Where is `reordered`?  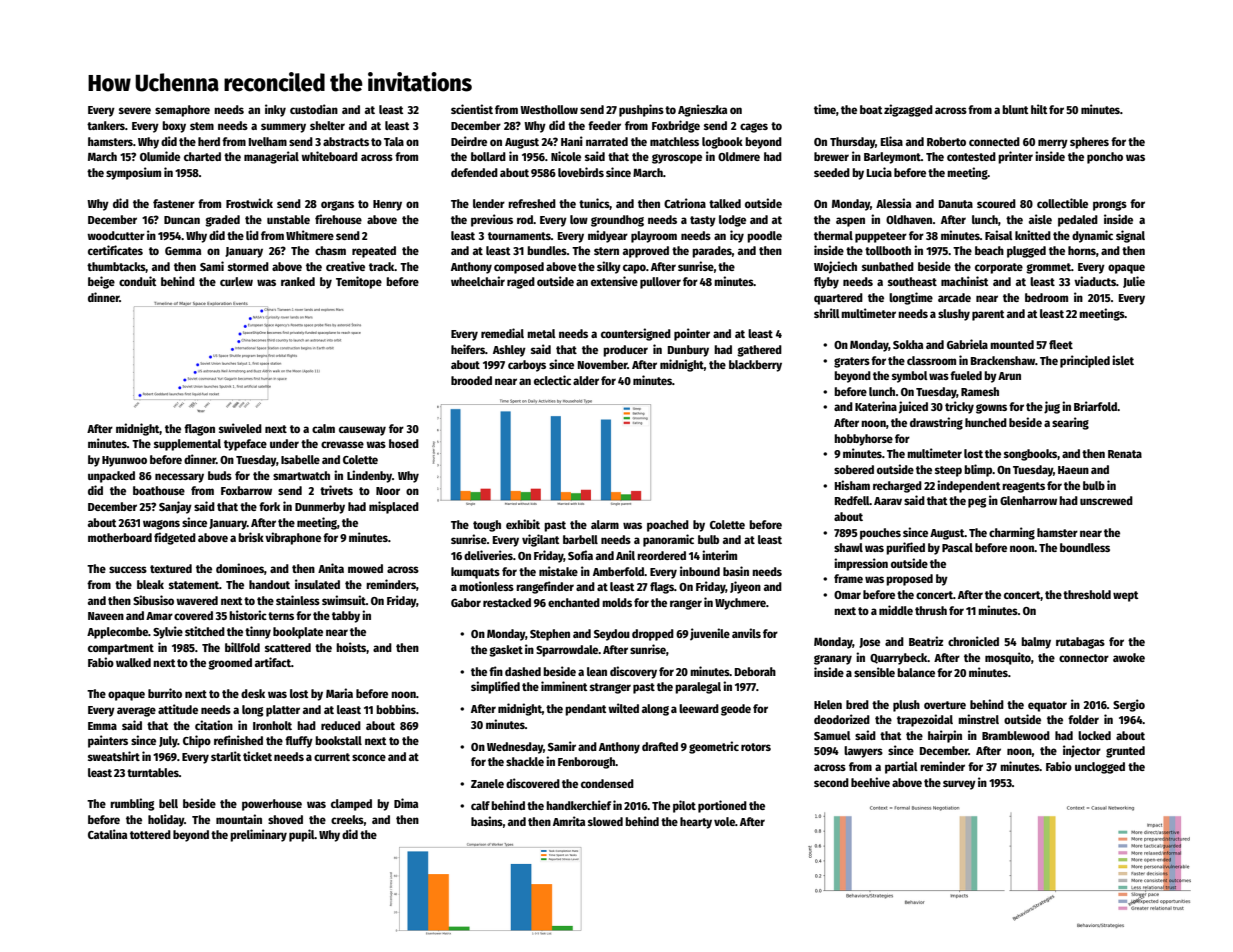
reordered is located at coordinates (661, 555).
